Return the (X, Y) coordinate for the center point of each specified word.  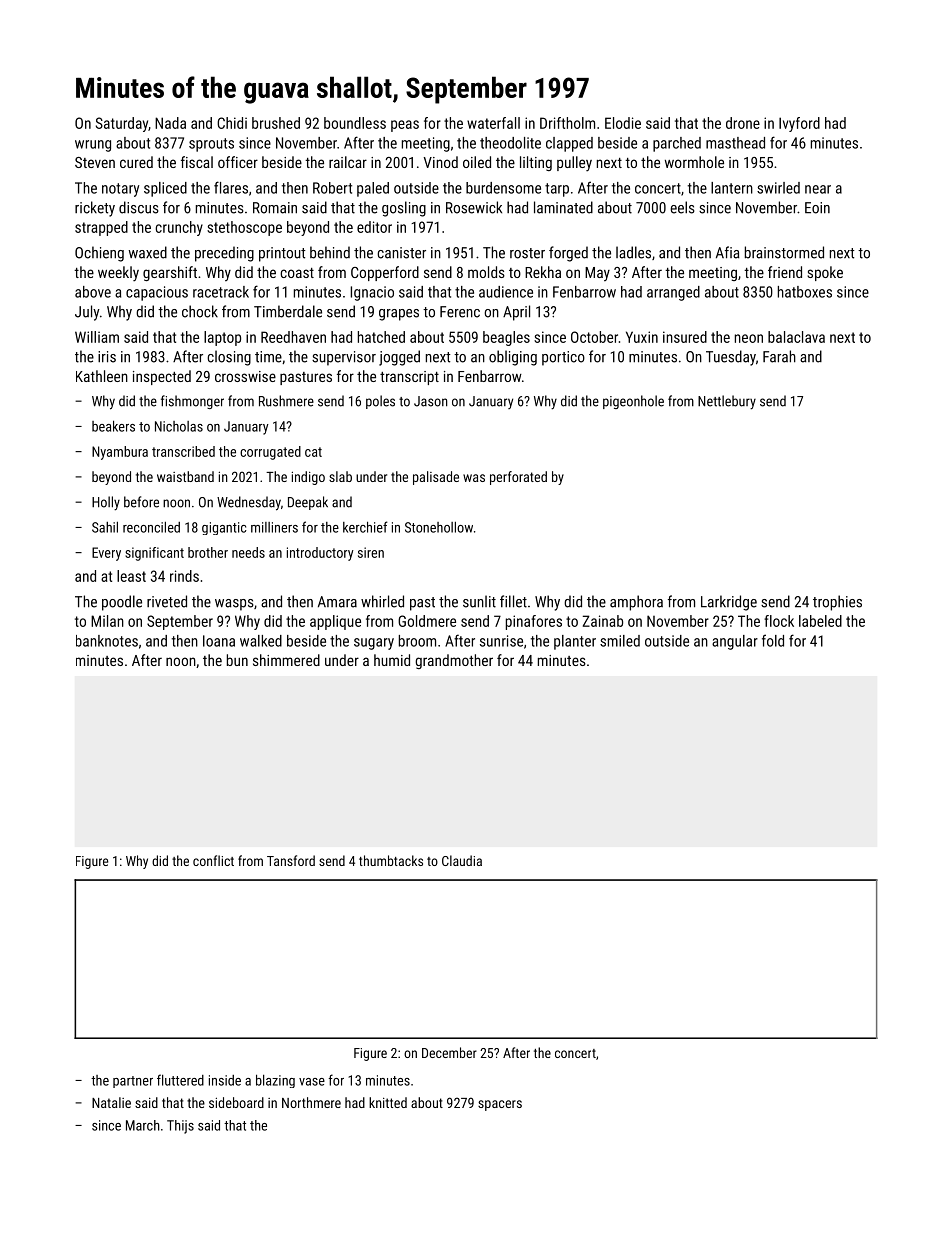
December (449, 1052)
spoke (825, 273)
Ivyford (799, 124)
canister (401, 253)
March (143, 1125)
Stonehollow (439, 527)
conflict (213, 860)
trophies (837, 603)
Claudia (462, 860)
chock (200, 311)
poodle (122, 603)
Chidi (232, 123)
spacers (500, 1105)
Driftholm (567, 123)
